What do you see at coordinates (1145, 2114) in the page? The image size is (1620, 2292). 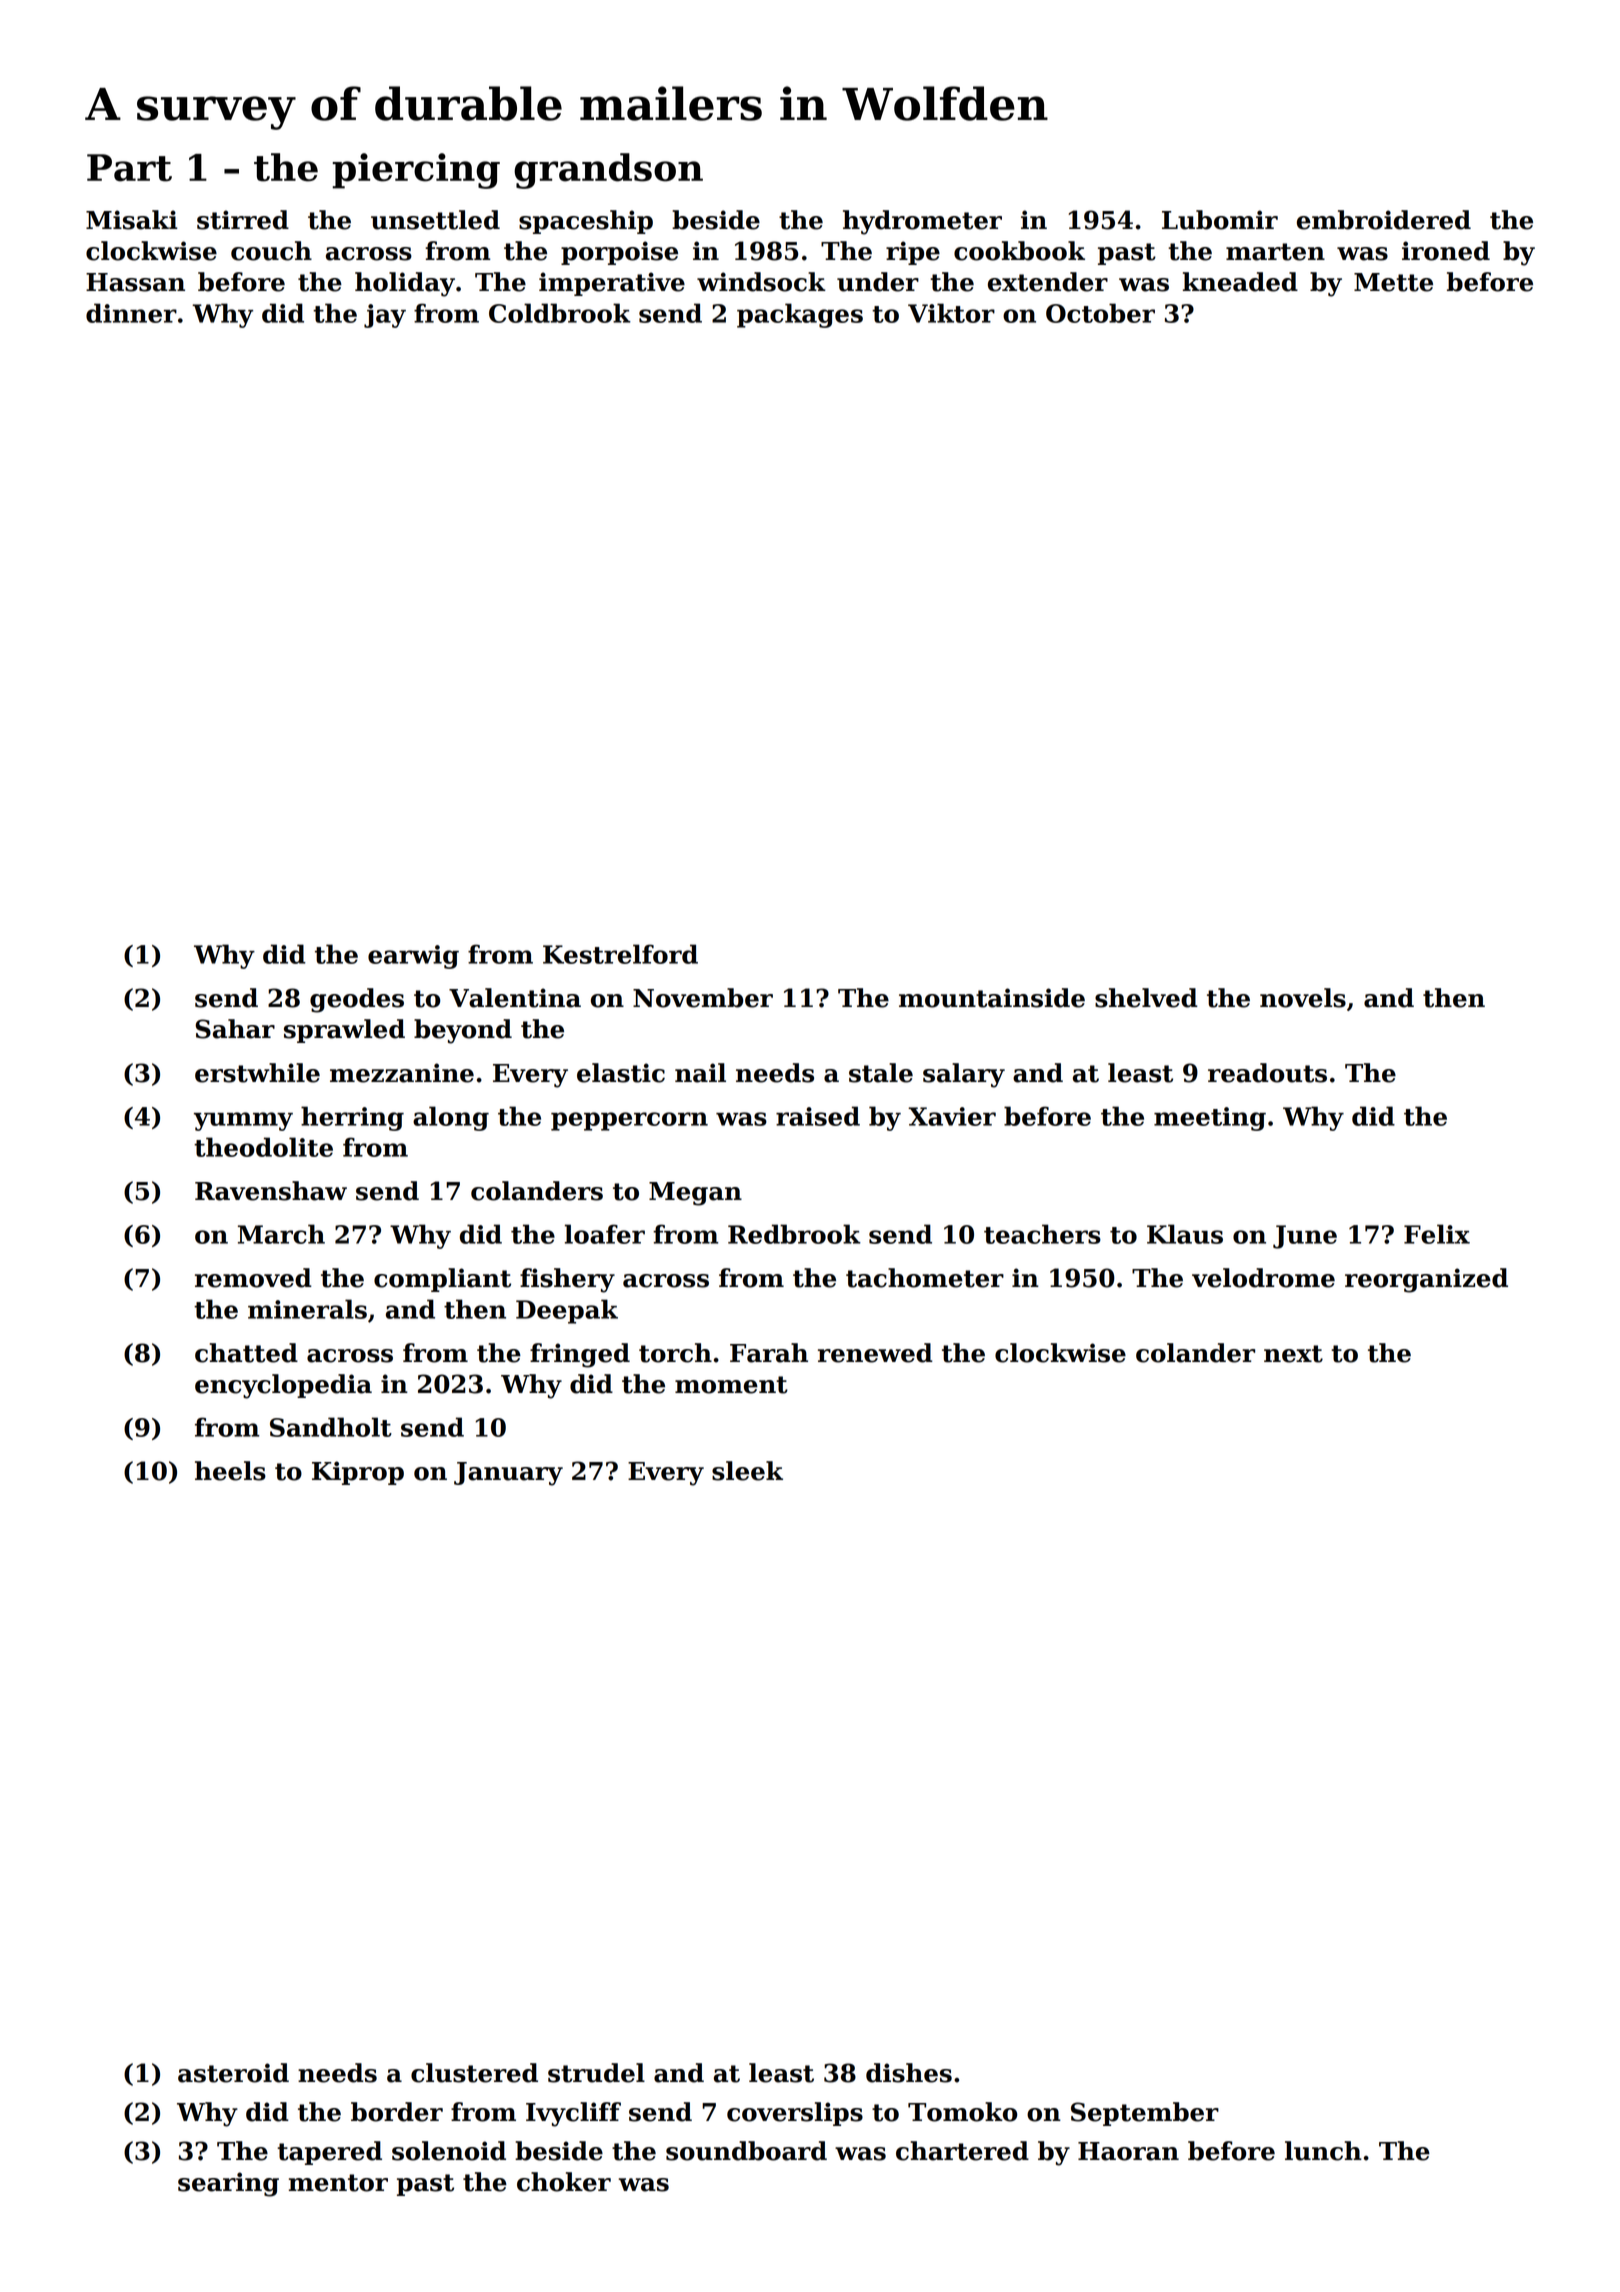 I see `September` at bounding box center [1145, 2114].
